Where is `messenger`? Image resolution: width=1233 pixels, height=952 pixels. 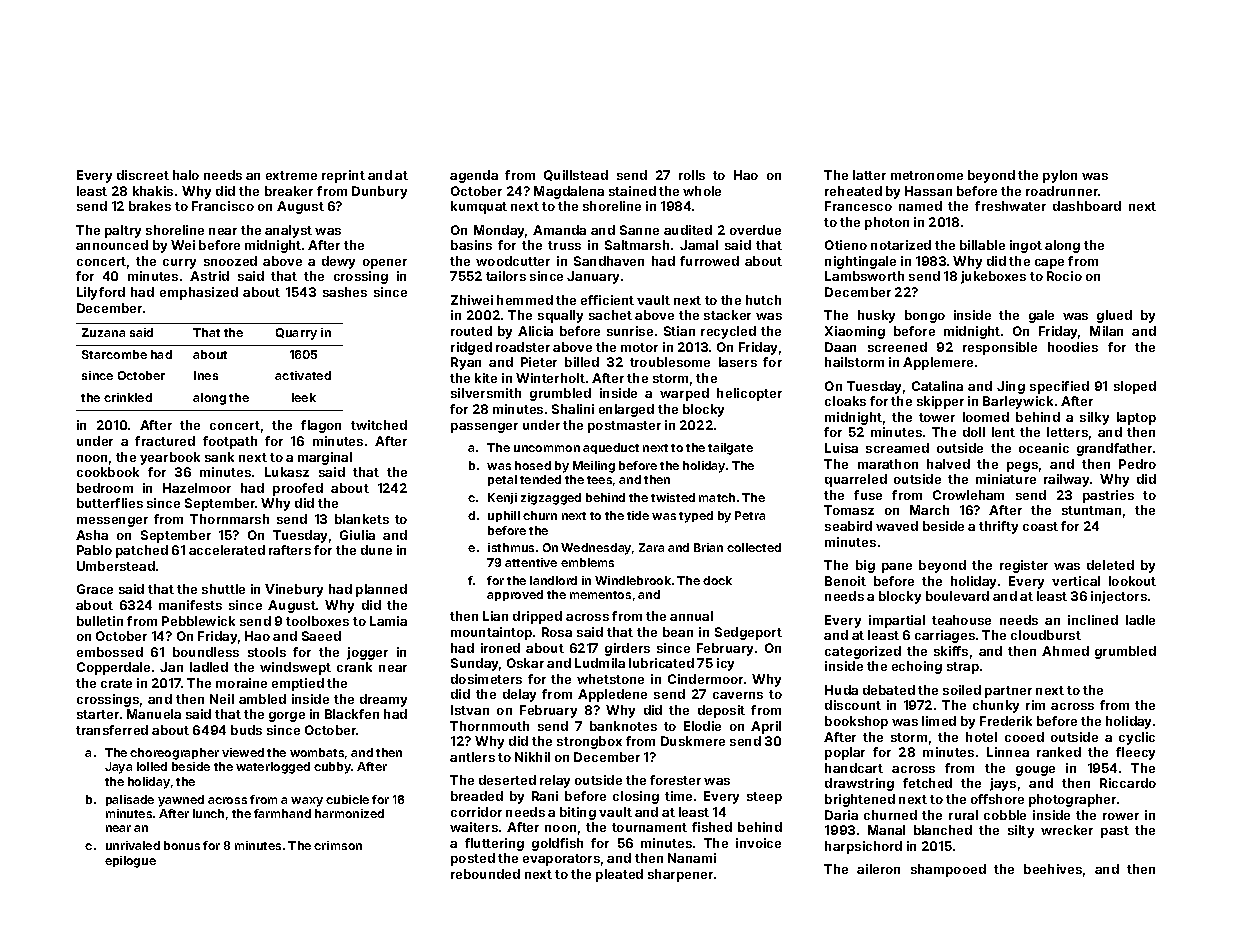 messenger is located at coordinates (112, 522).
